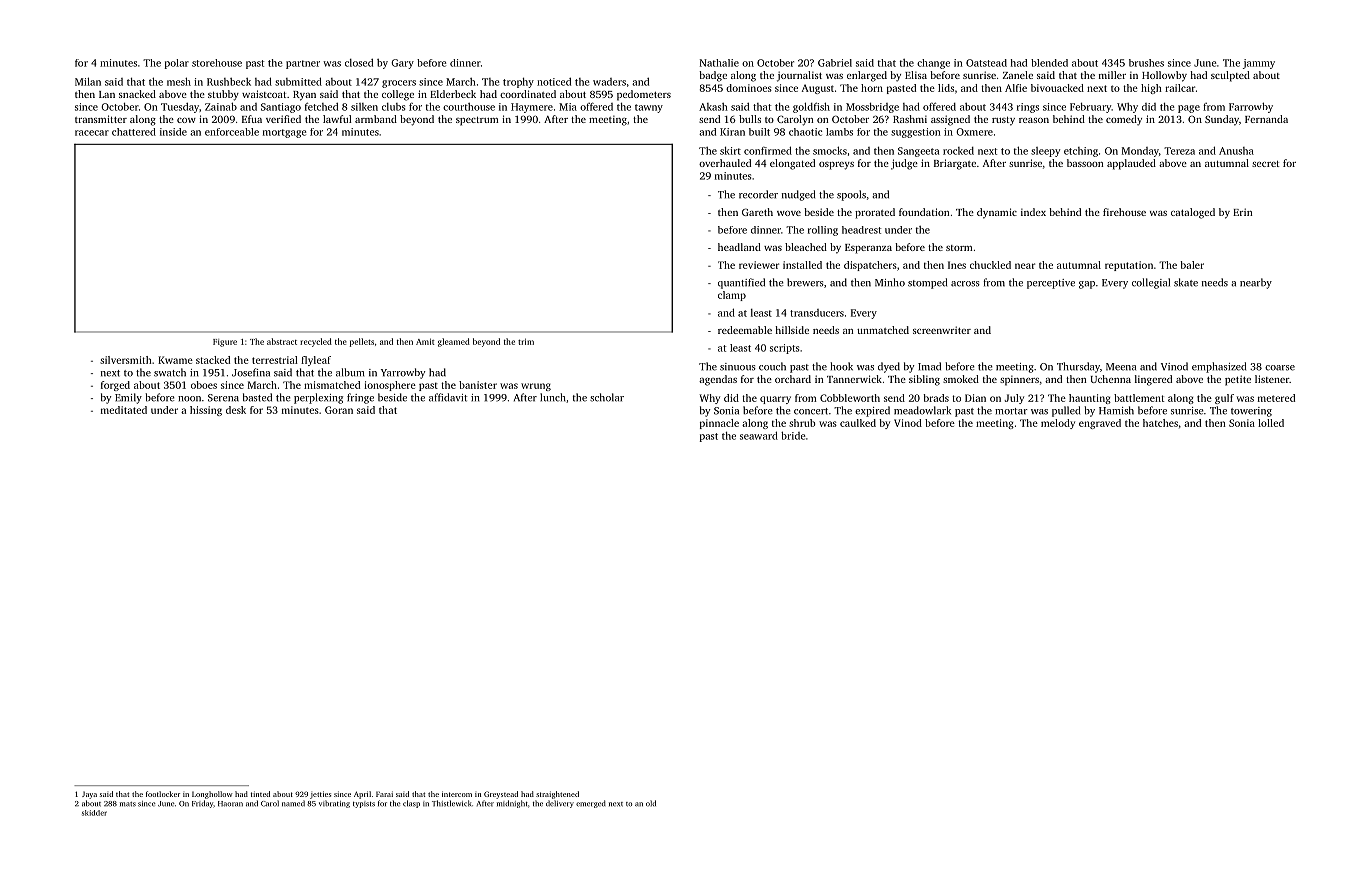  I want to click on trim, so click(526, 341).
